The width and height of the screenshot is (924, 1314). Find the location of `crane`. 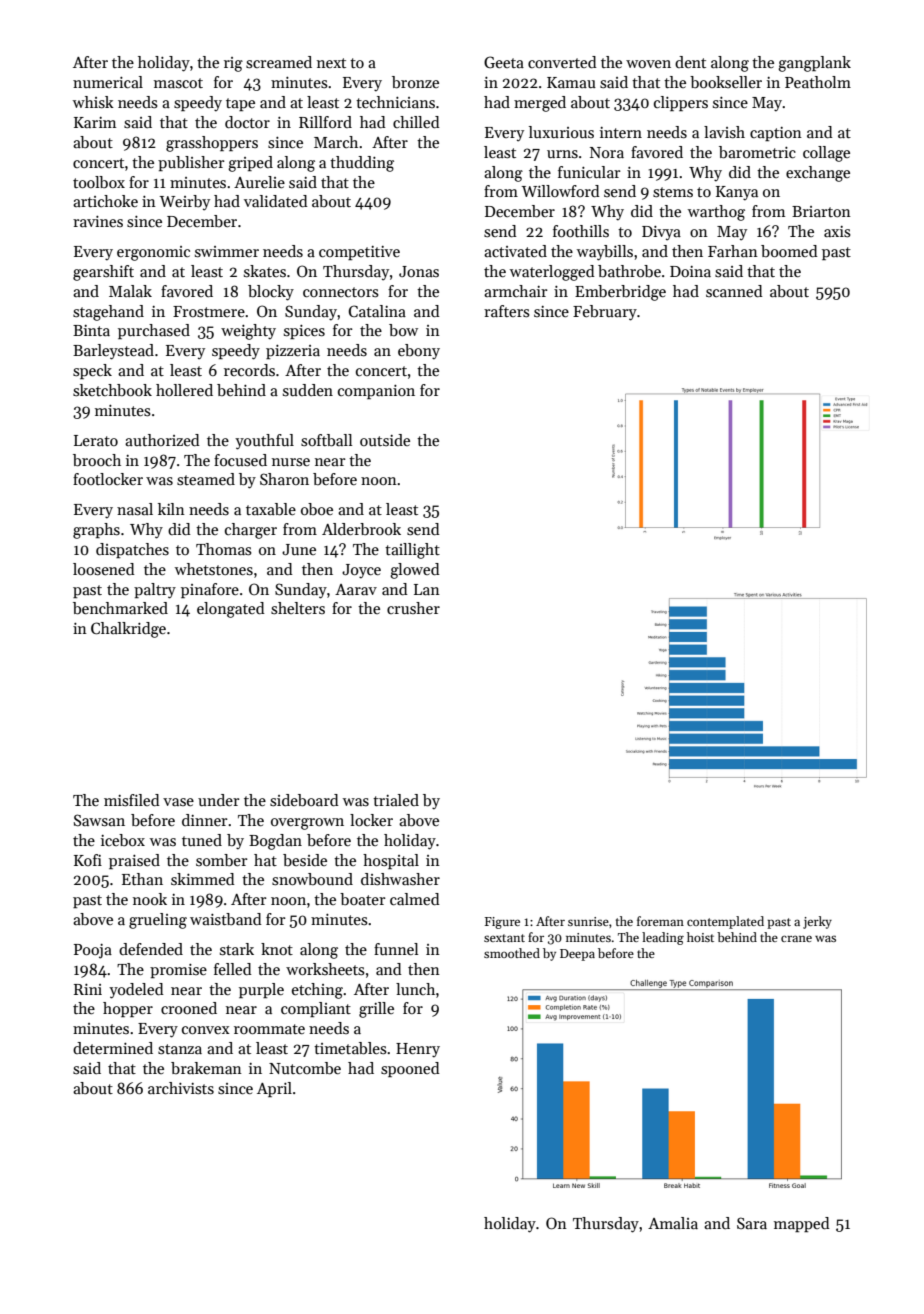

crane is located at coordinates (796, 938).
